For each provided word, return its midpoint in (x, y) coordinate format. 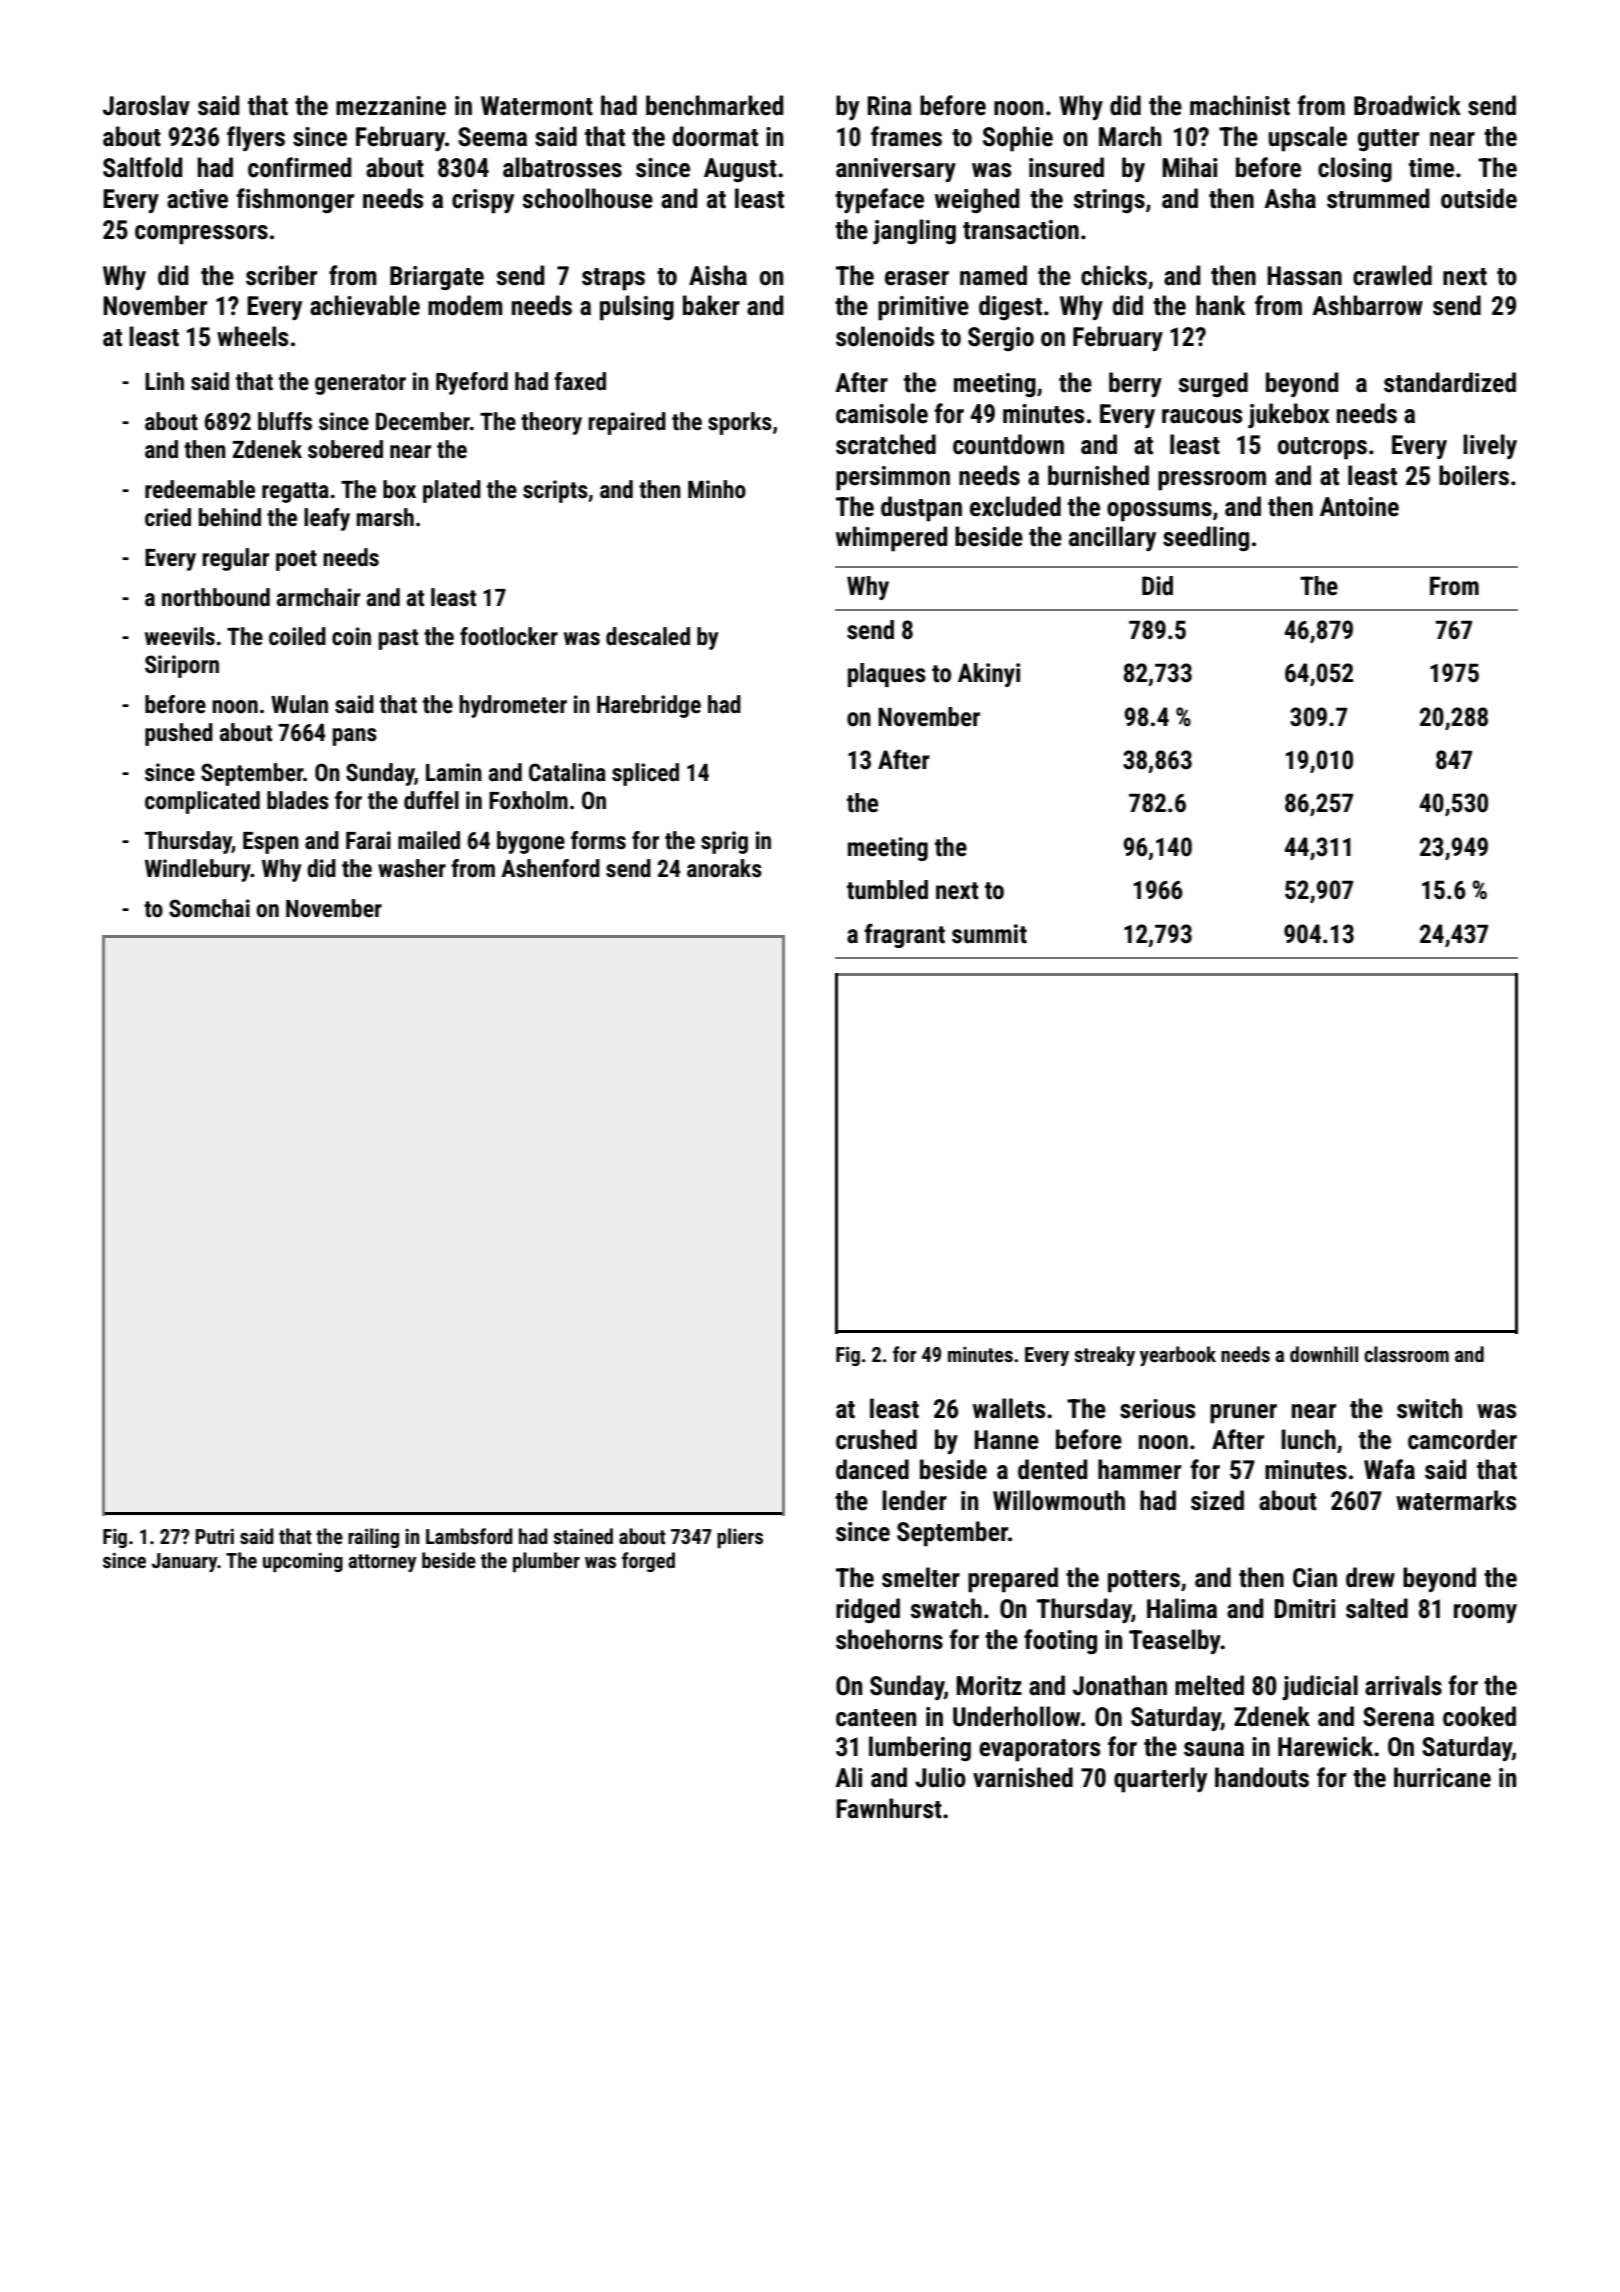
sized (1217, 1500)
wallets (1009, 1408)
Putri (215, 1536)
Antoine (1359, 507)
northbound (216, 597)
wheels (252, 336)
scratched (886, 444)
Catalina (567, 772)
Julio (940, 1777)
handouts (1262, 1777)
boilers (1474, 475)
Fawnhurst (889, 1808)
